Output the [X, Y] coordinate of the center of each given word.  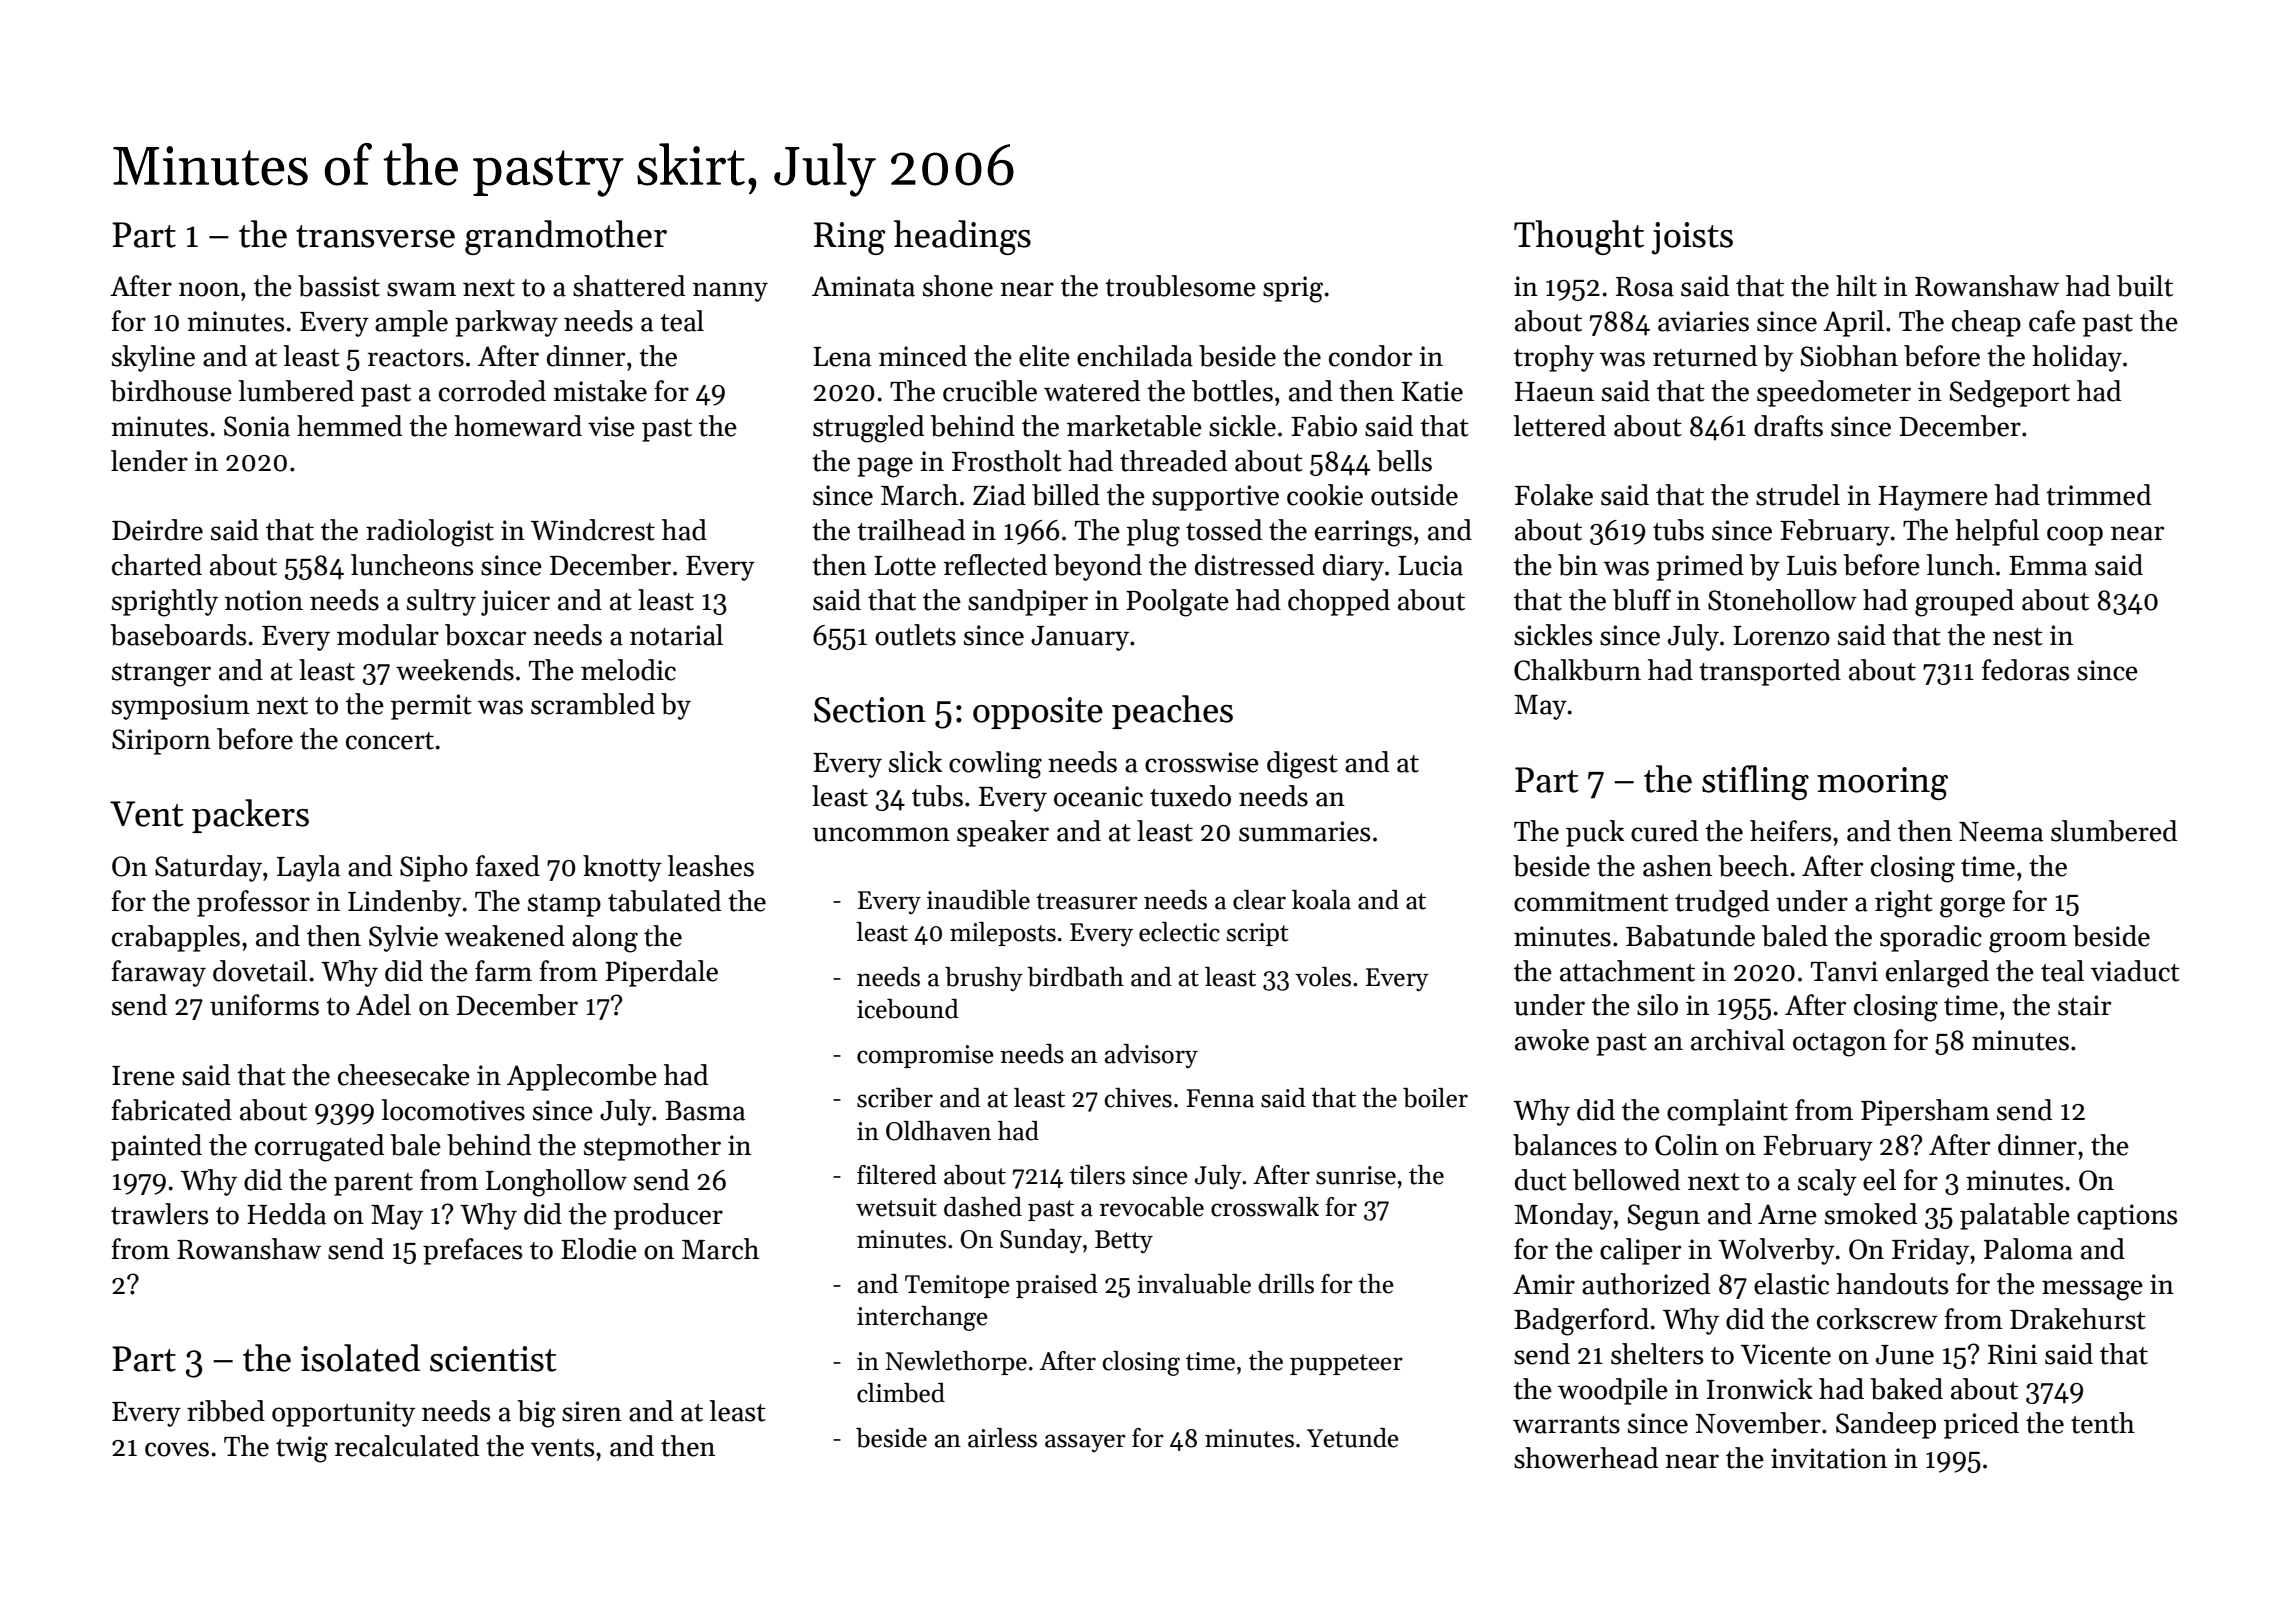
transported [1770, 672]
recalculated [407, 1446]
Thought [1579, 237]
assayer [1085, 1443]
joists [1692, 238]
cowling [995, 765]
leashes [710, 866]
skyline [153, 358]
